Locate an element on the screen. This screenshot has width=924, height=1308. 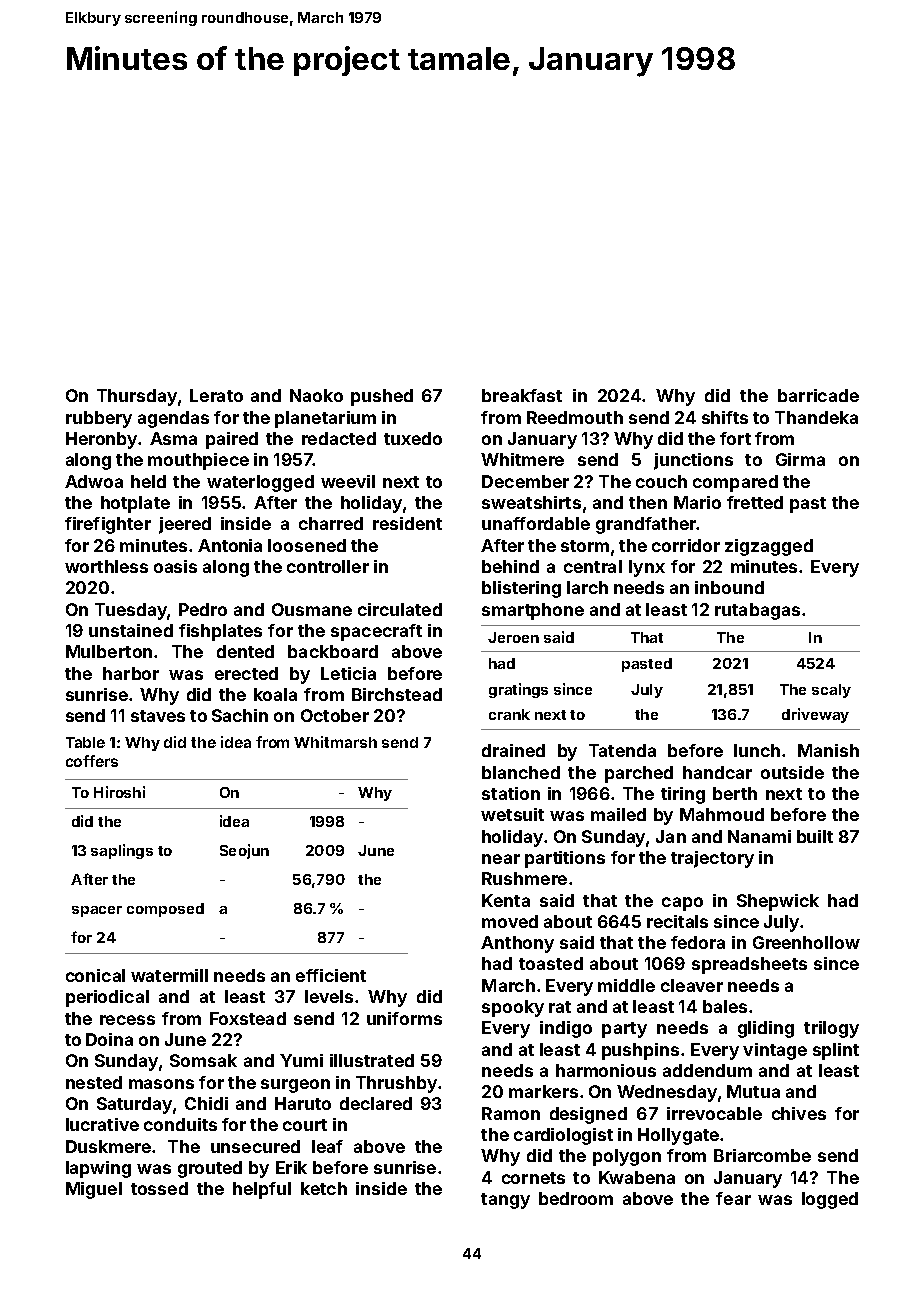
inbound is located at coordinates (729, 587).
